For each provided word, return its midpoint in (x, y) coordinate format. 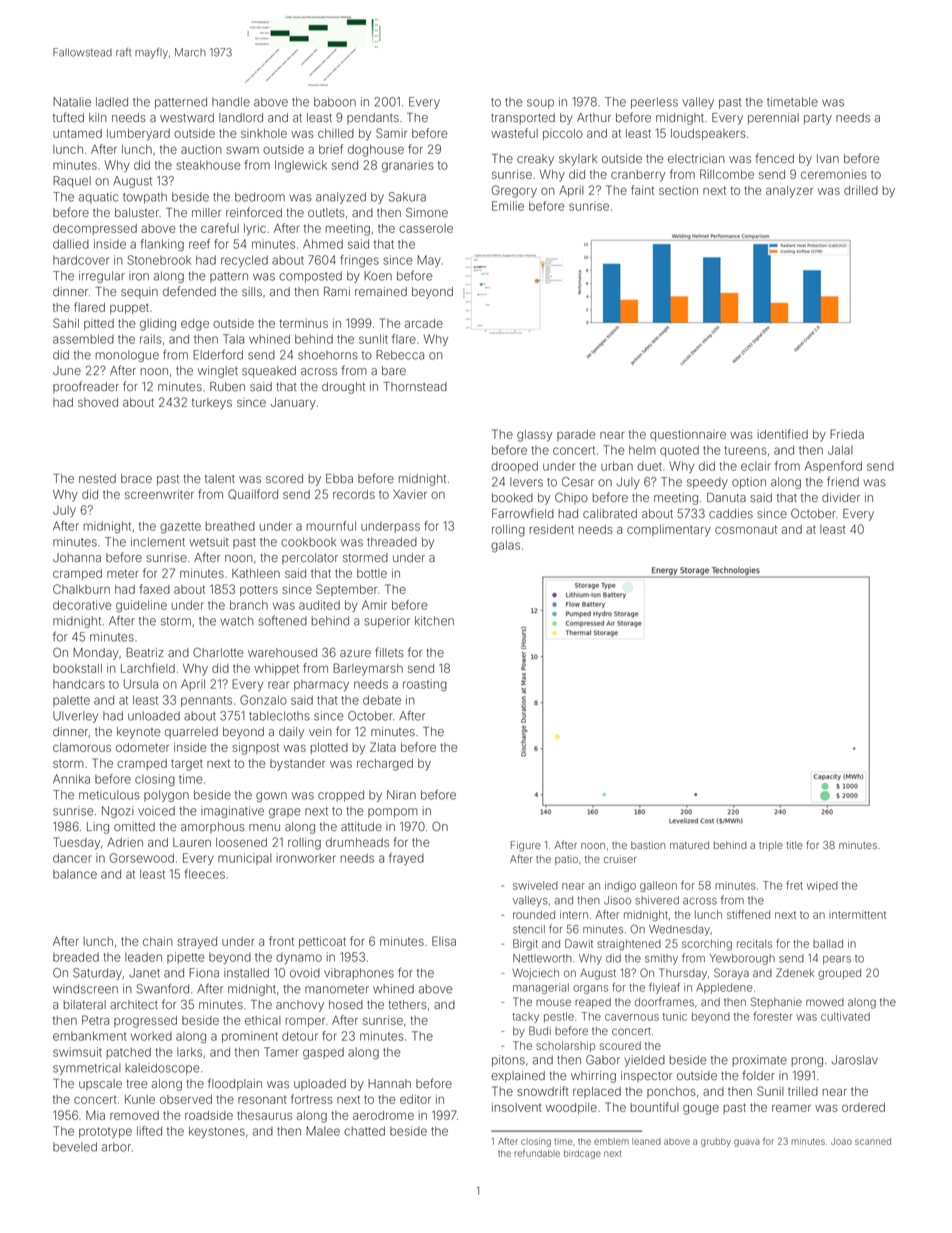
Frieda (847, 434)
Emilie (508, 206)
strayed (197, 943)
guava (747, 1143)
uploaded (320, 1084)
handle (231, 102)
